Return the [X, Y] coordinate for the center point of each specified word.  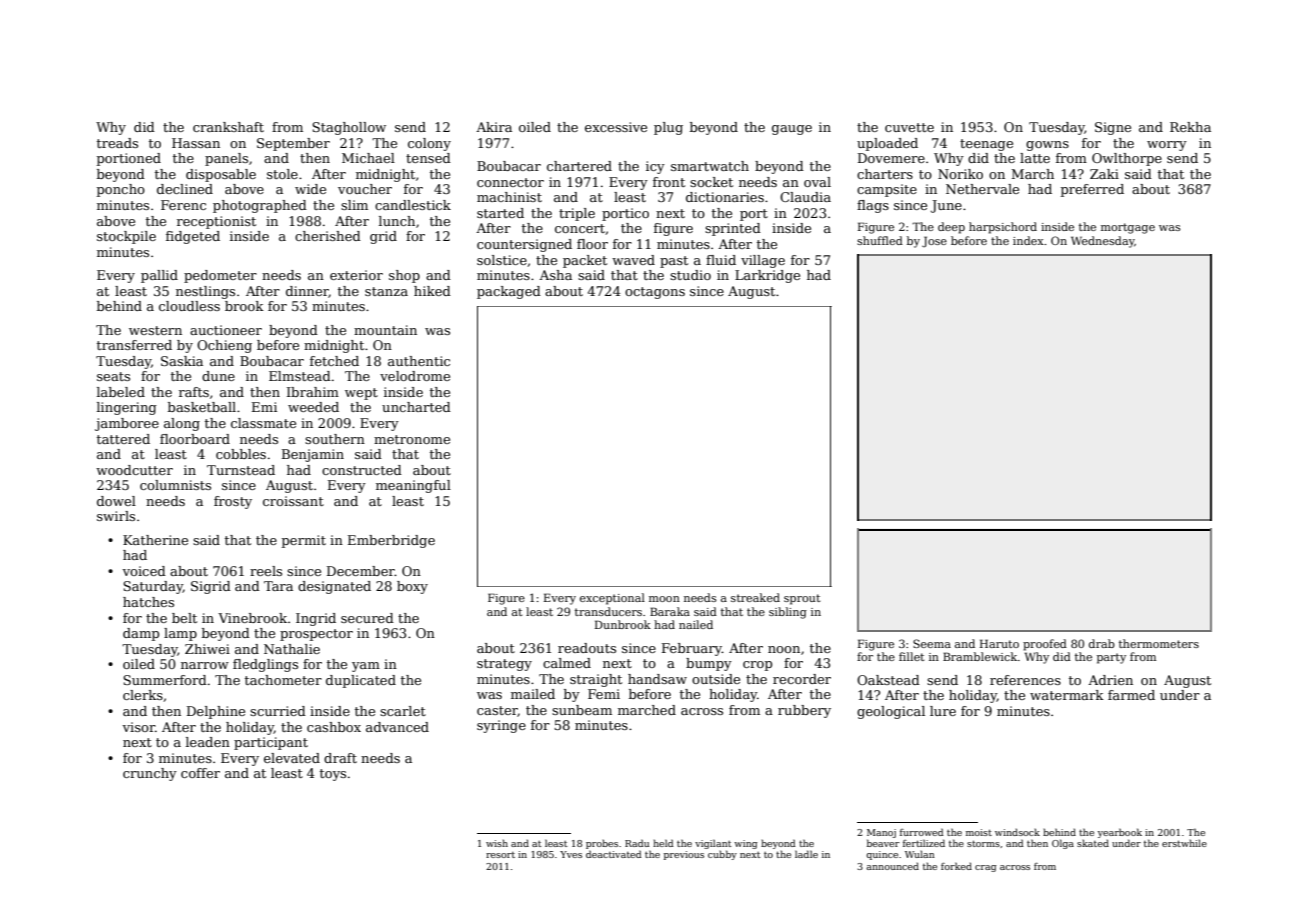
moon [664, 599]
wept [361, 394]
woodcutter [134, 470]
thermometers [1159, 643]
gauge [792, 130]
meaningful [413, 486]
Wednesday [1103, 242]
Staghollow [349, 128]
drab [1102, 643]
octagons [655, 293]
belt [184, 618]
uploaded [887, 144]
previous [684, 855]
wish [497, 843]
